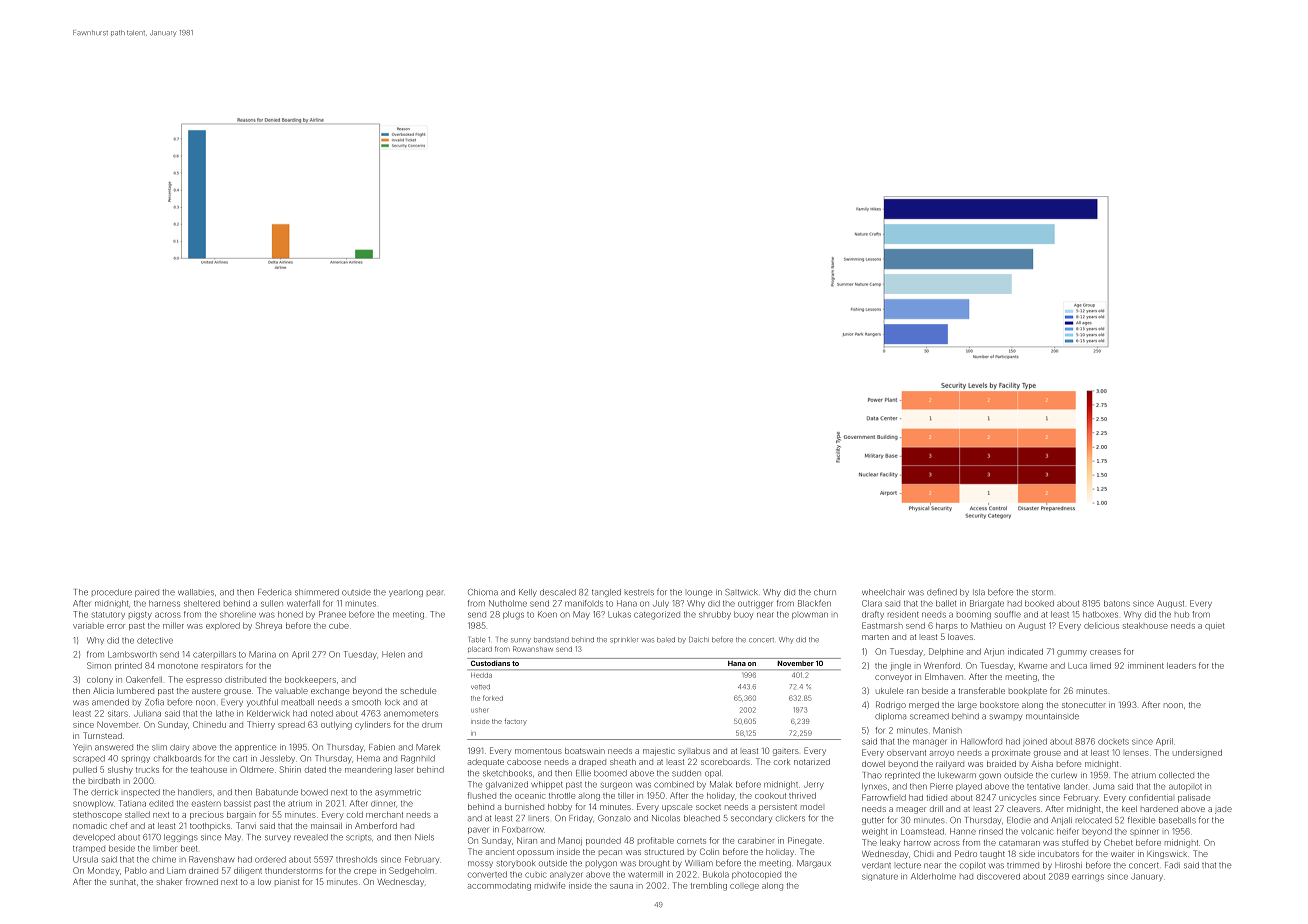  What do you see at coordinates (1043, 787) in the image?
I see `tentative` at bounding box center [1043, 787].
